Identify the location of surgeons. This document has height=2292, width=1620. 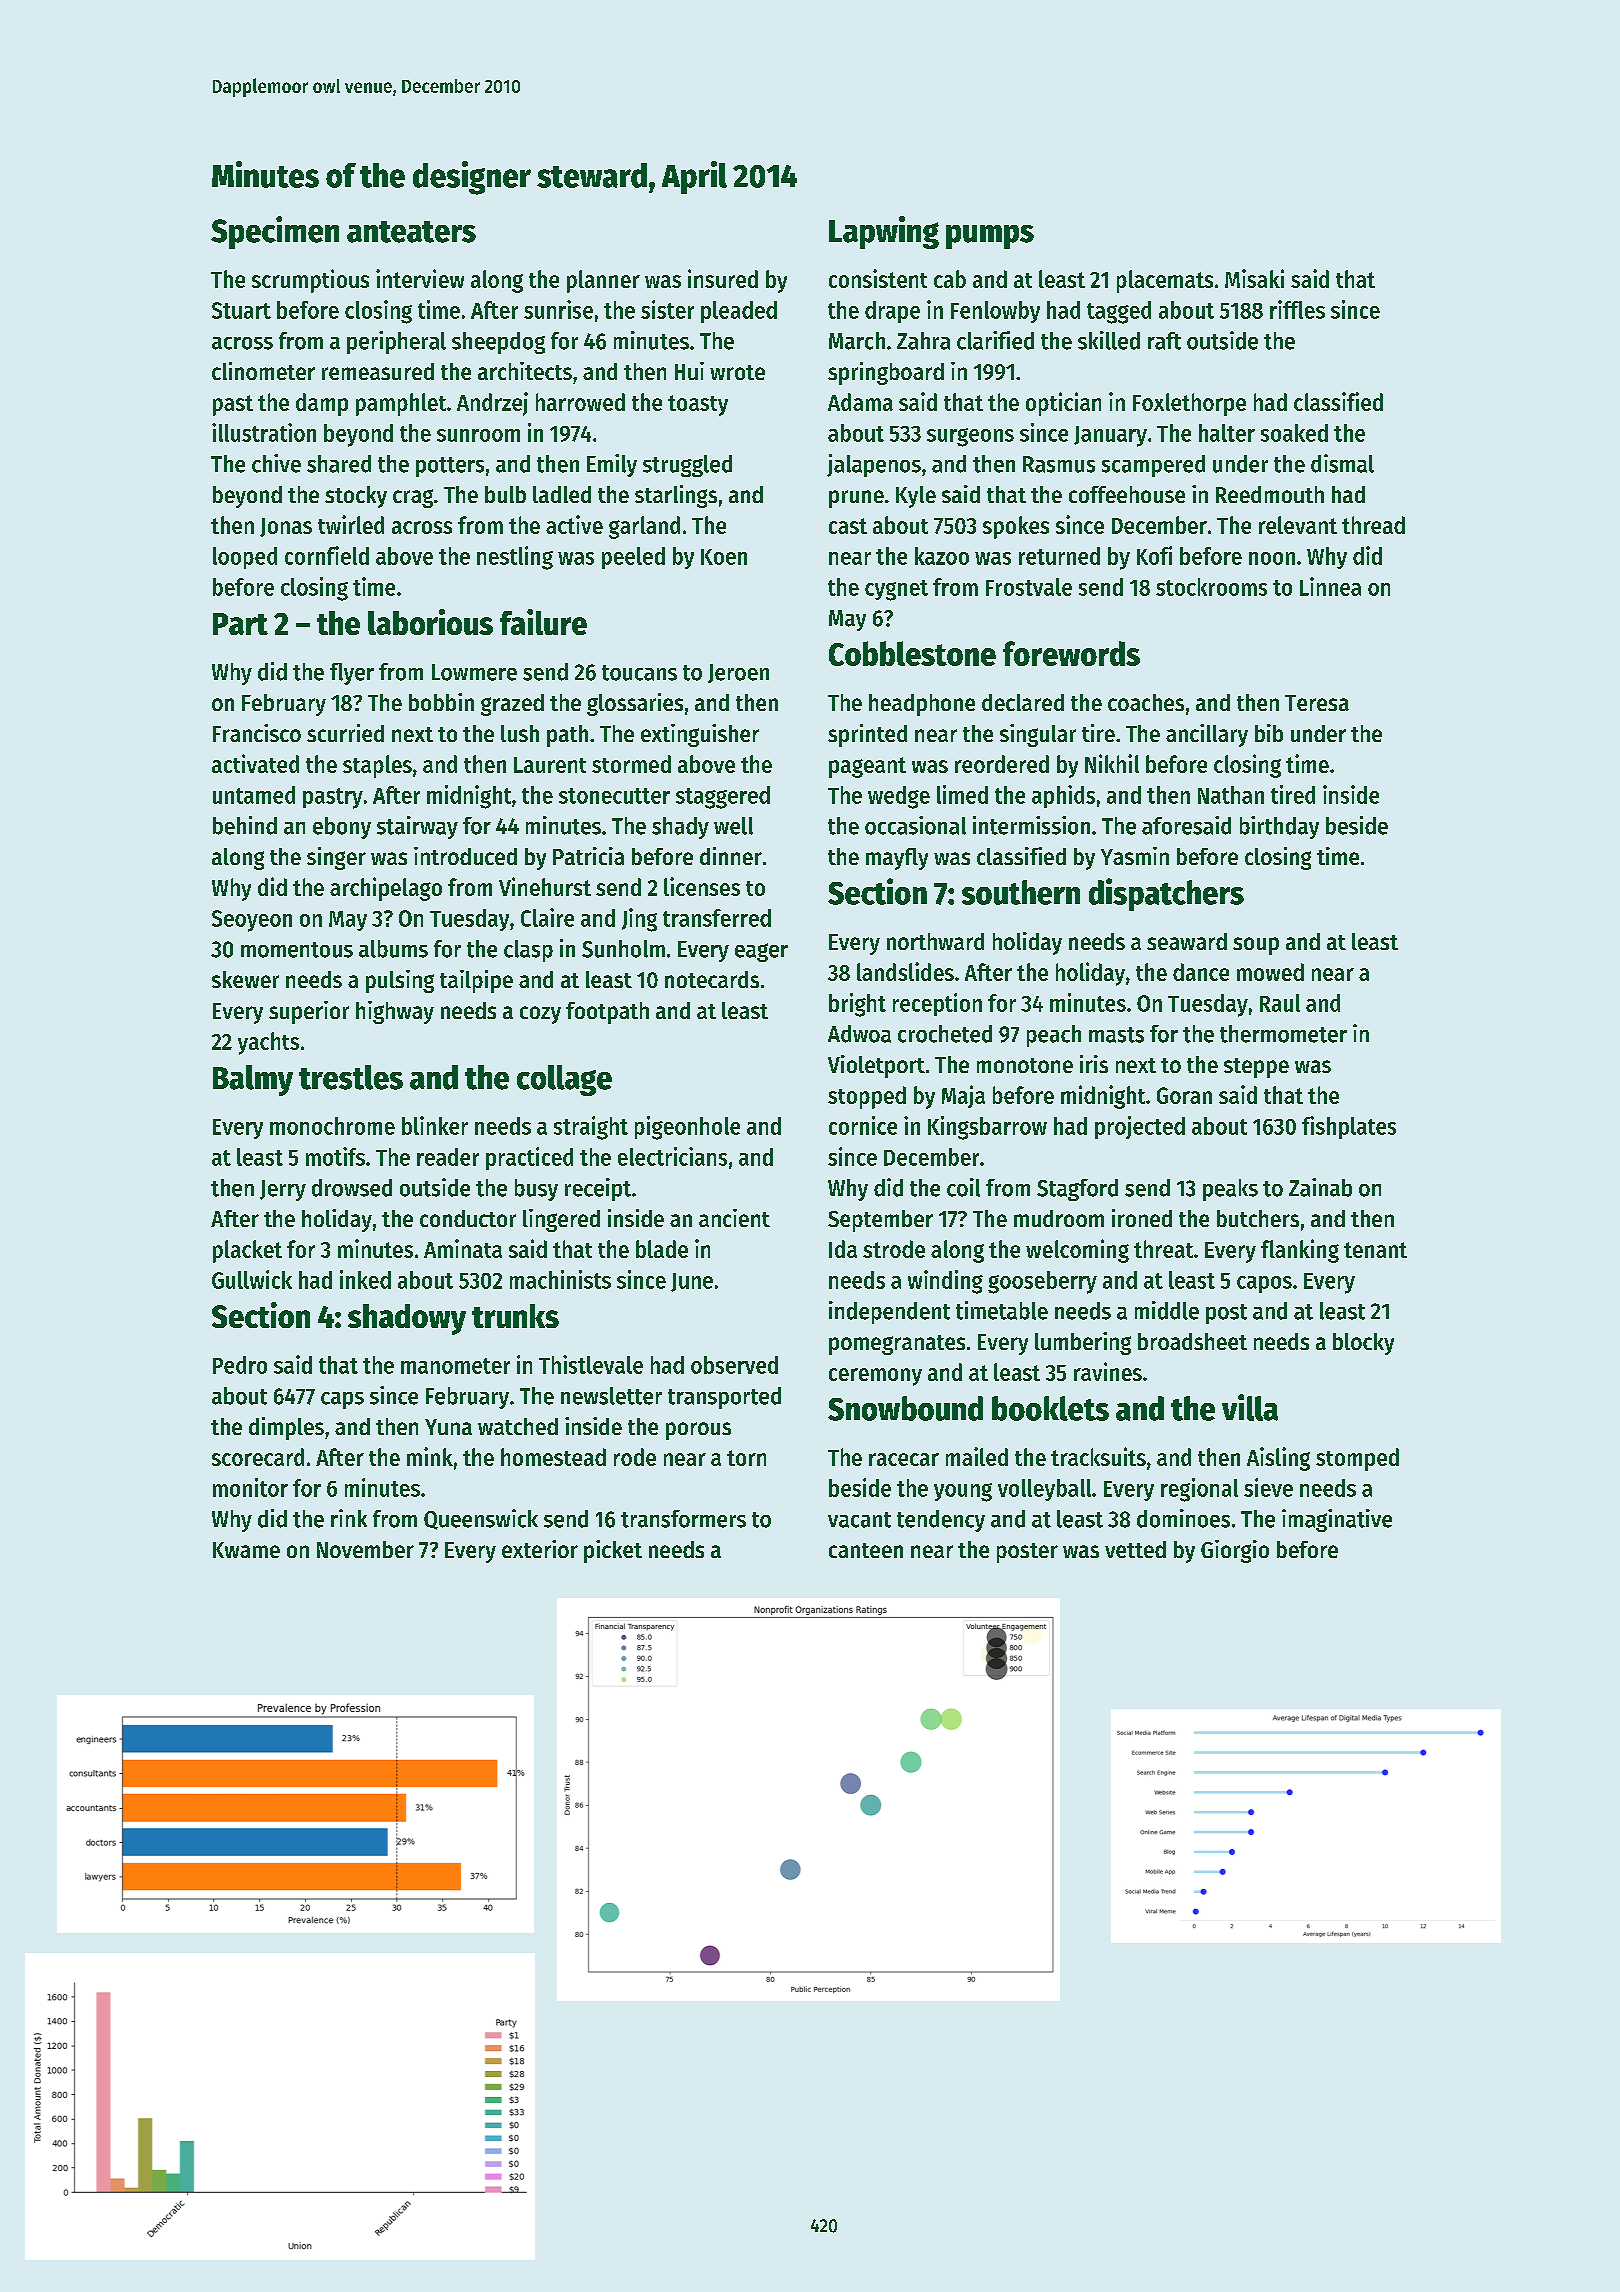
(970, 437).
